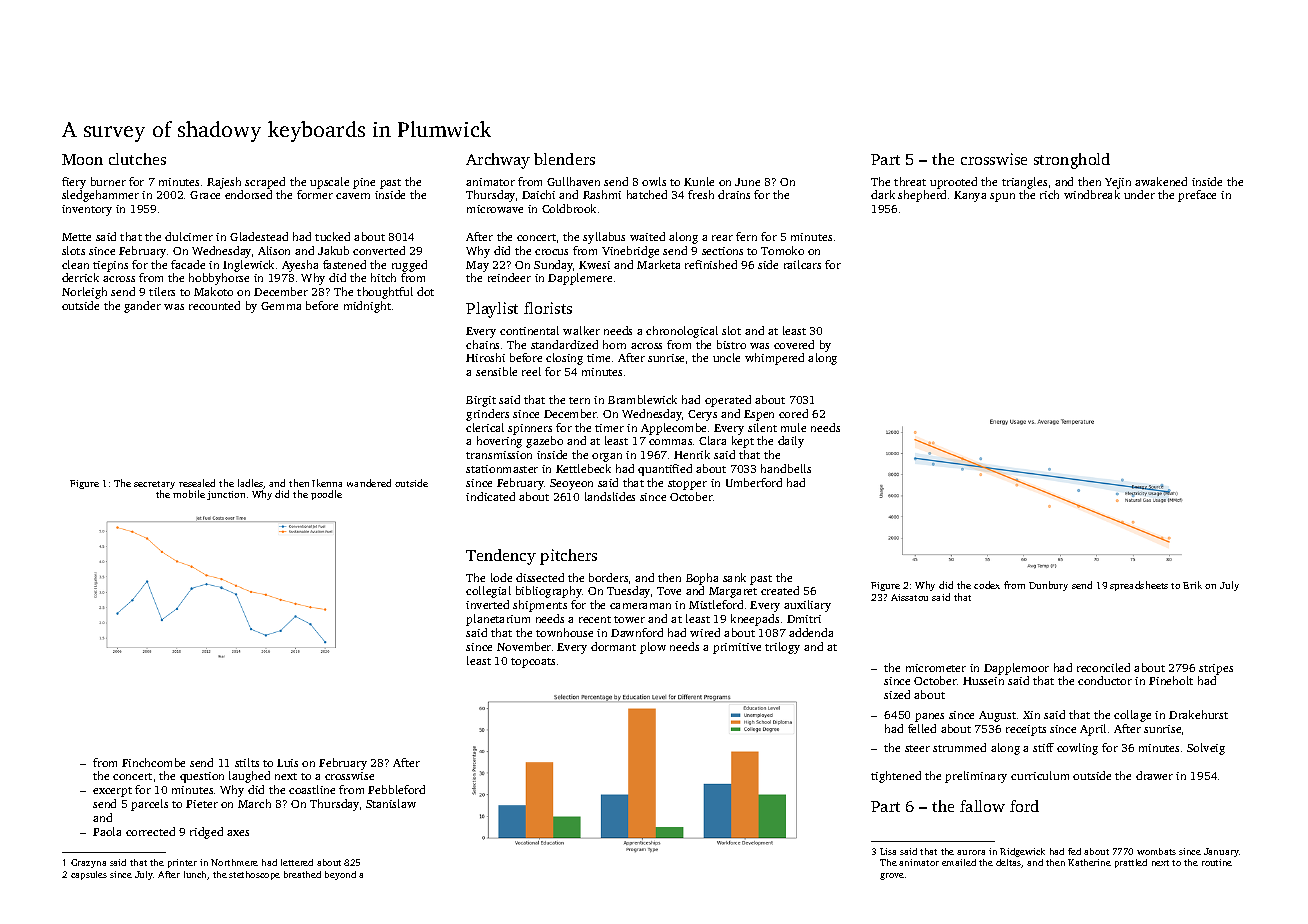 This screenshot has width=1308, height=924. What do you see at coordinates (340, 875) in the screenshot?
I see `beyond` at bounding box center [340, 875].
